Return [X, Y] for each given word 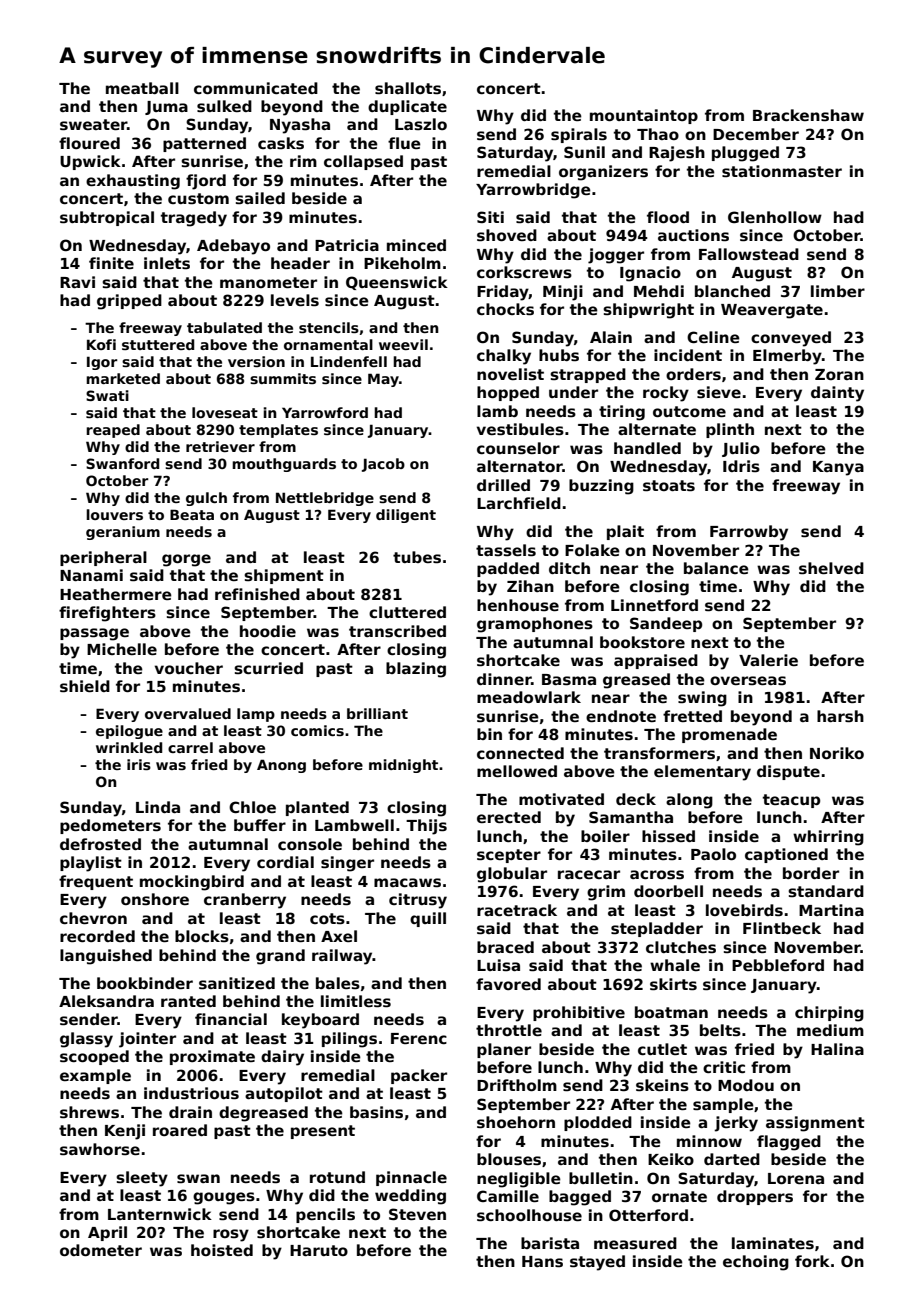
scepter [509, 856]
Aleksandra [106, 1001]
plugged [745, 154]
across [657, 874]
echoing [756, 1263]
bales [338, 983]
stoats [669, 486]
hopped [508, 393]
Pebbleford [778, 965]
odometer [101, 1250]
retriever [220, 446]
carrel [190, 747]
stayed [597, 1263]
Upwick [90, 162]
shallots [408, 88]
